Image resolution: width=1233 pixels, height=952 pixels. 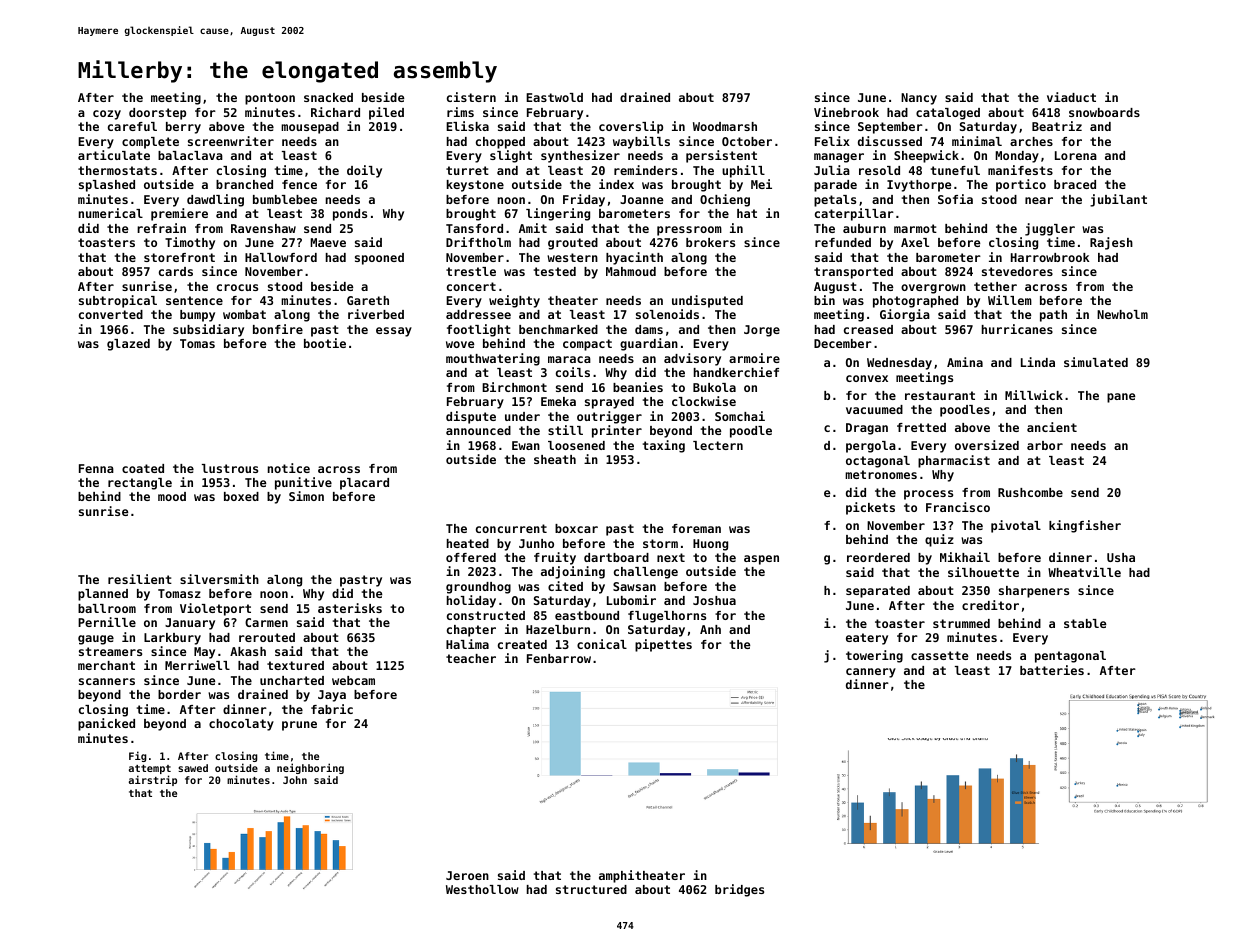 What do you see at coordinates (743, 171) in the page?
I see `uphill` at bounding box center [743, 171].
